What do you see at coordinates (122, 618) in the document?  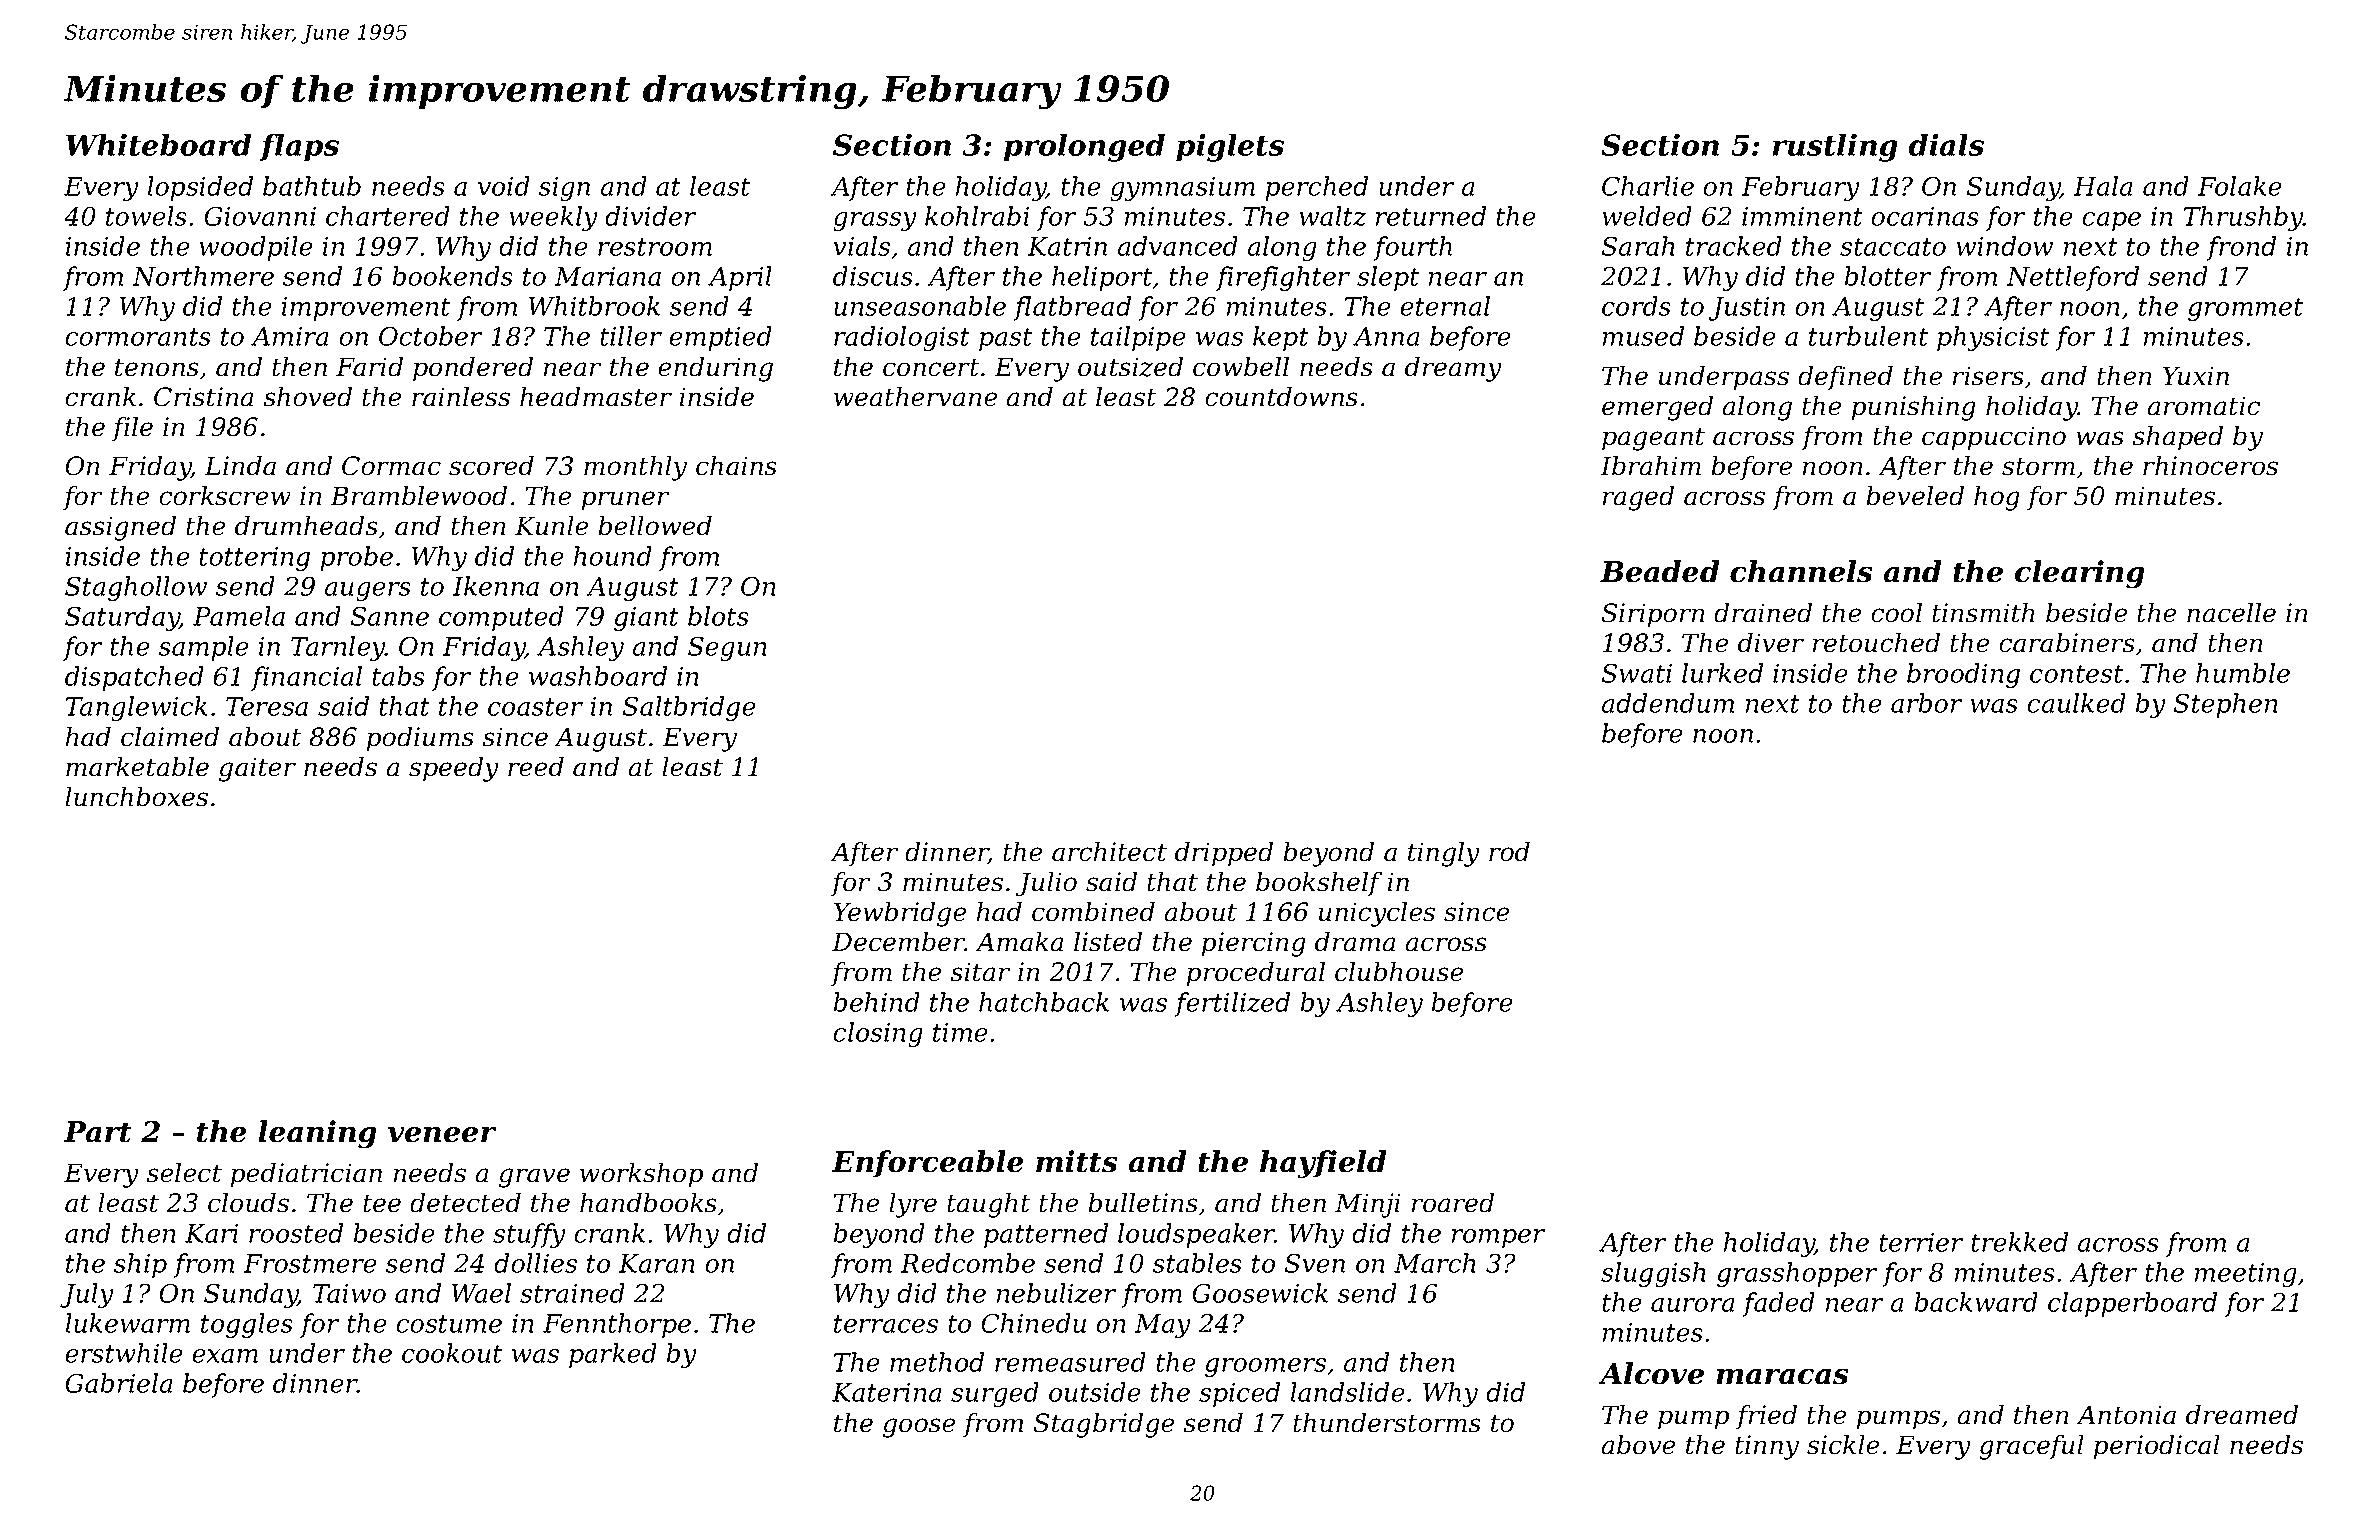 I see `Saturday` at bounding box center [122, 618].
